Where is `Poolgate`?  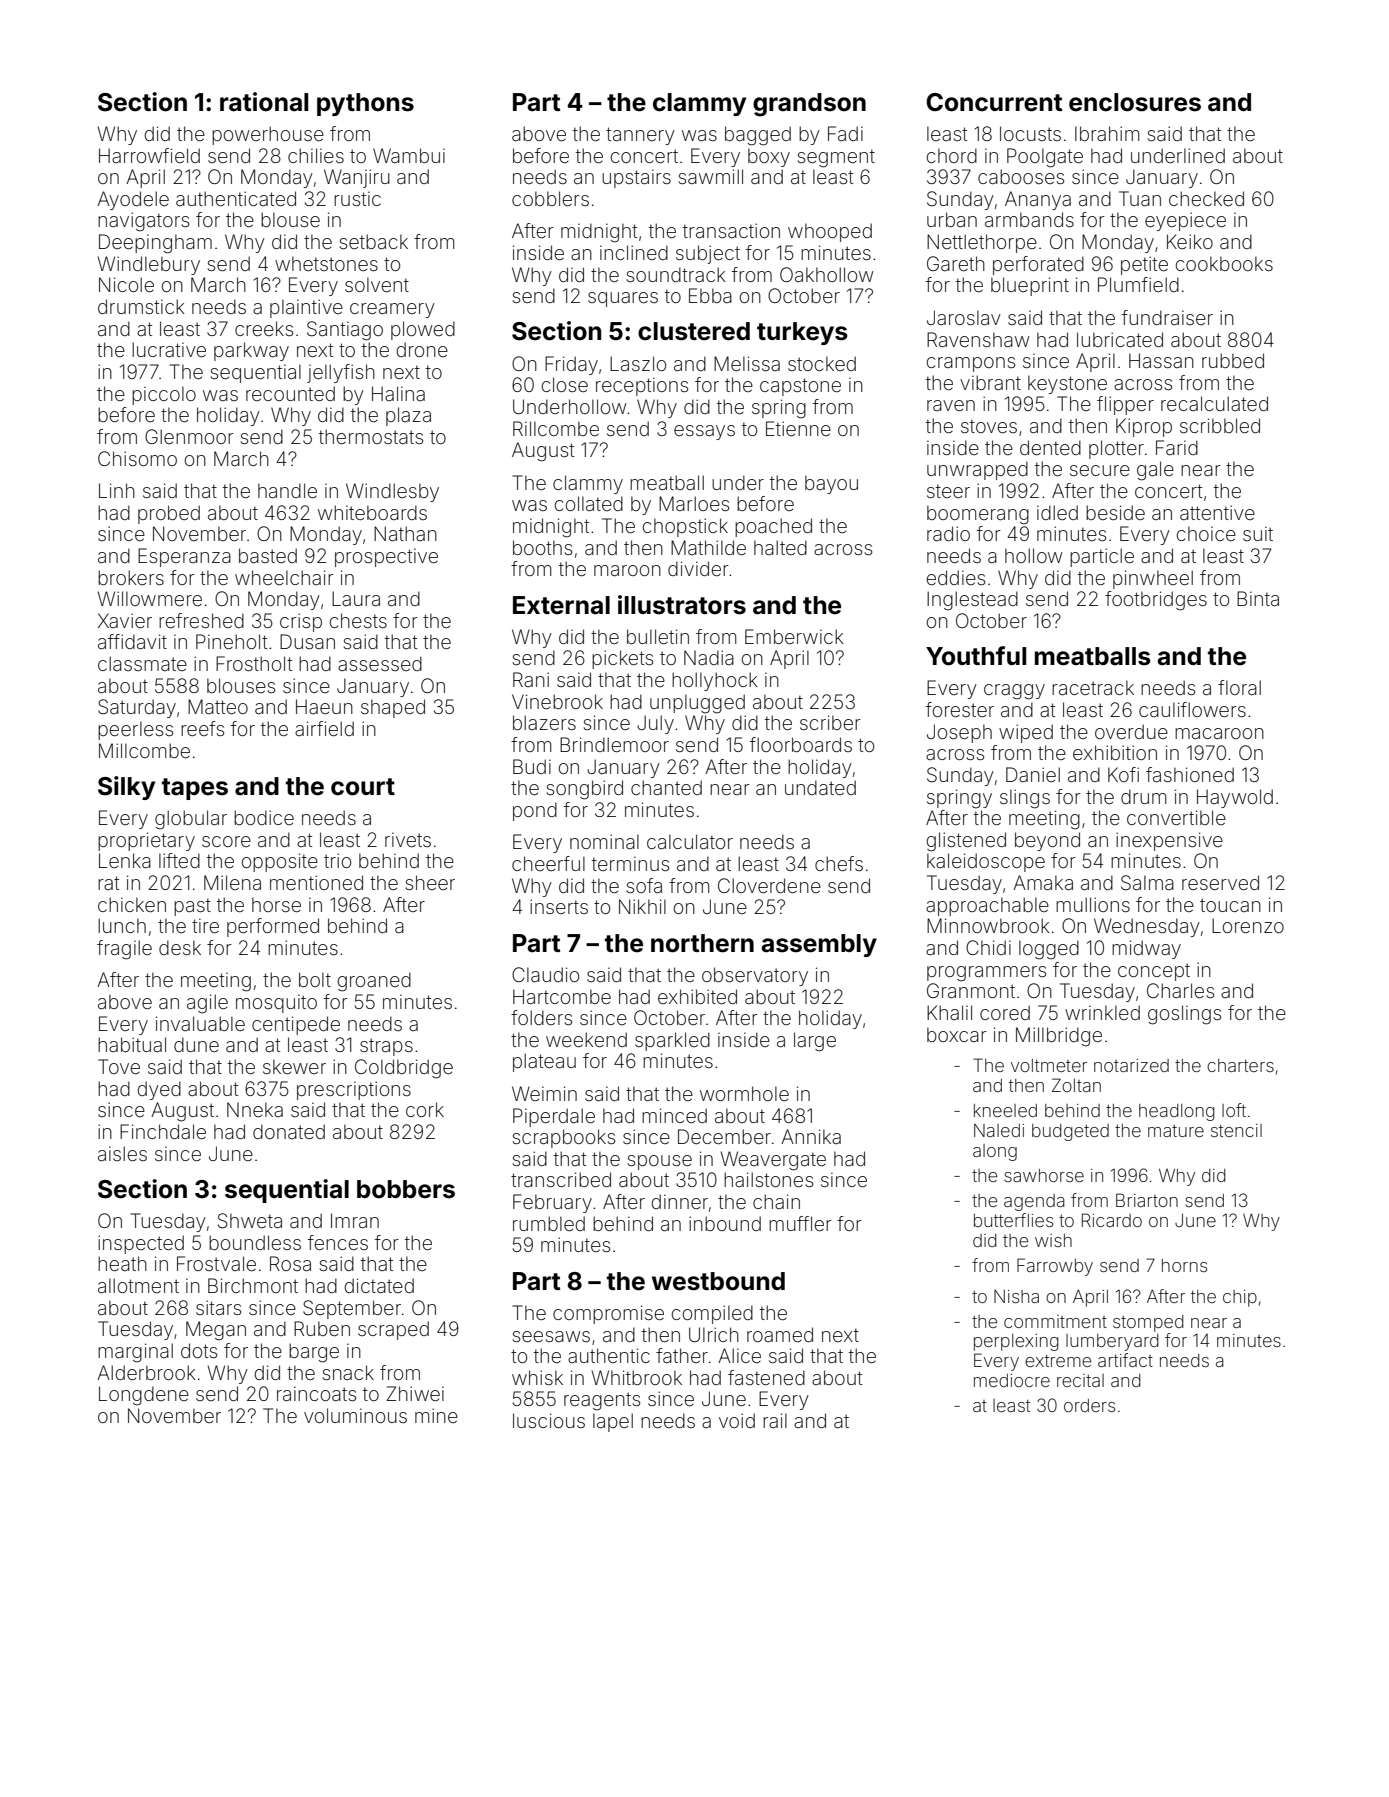 Poolgate is located at coordinates (1045, 158).
